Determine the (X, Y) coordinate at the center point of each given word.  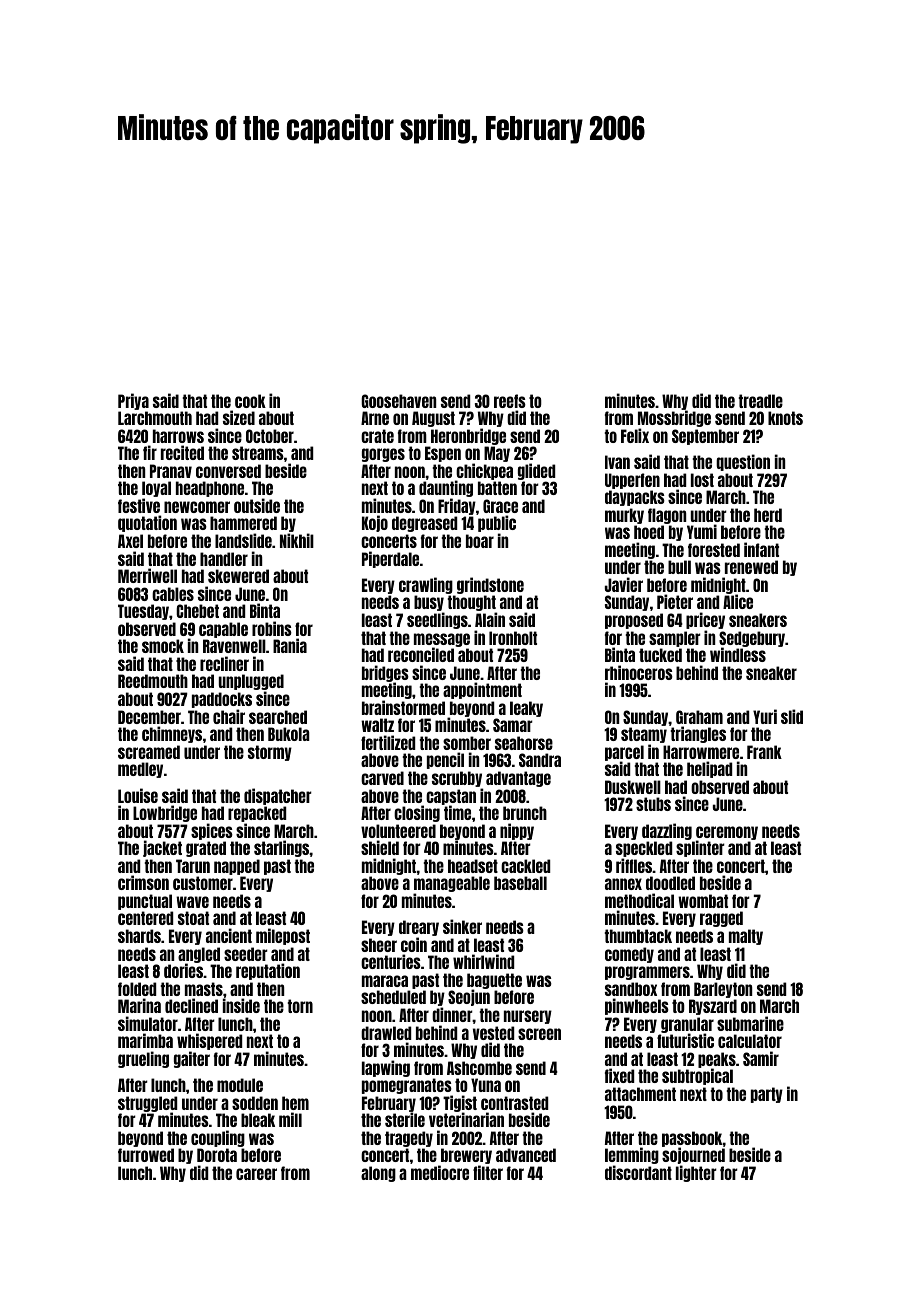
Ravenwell (234, 646)
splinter (700, 849)
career (256, 1174)
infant (761, 549)
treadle (760, 401)
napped (237, 867)
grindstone (490, 585)
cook (250, 401)
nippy (517, 831)
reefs (510, 401)
